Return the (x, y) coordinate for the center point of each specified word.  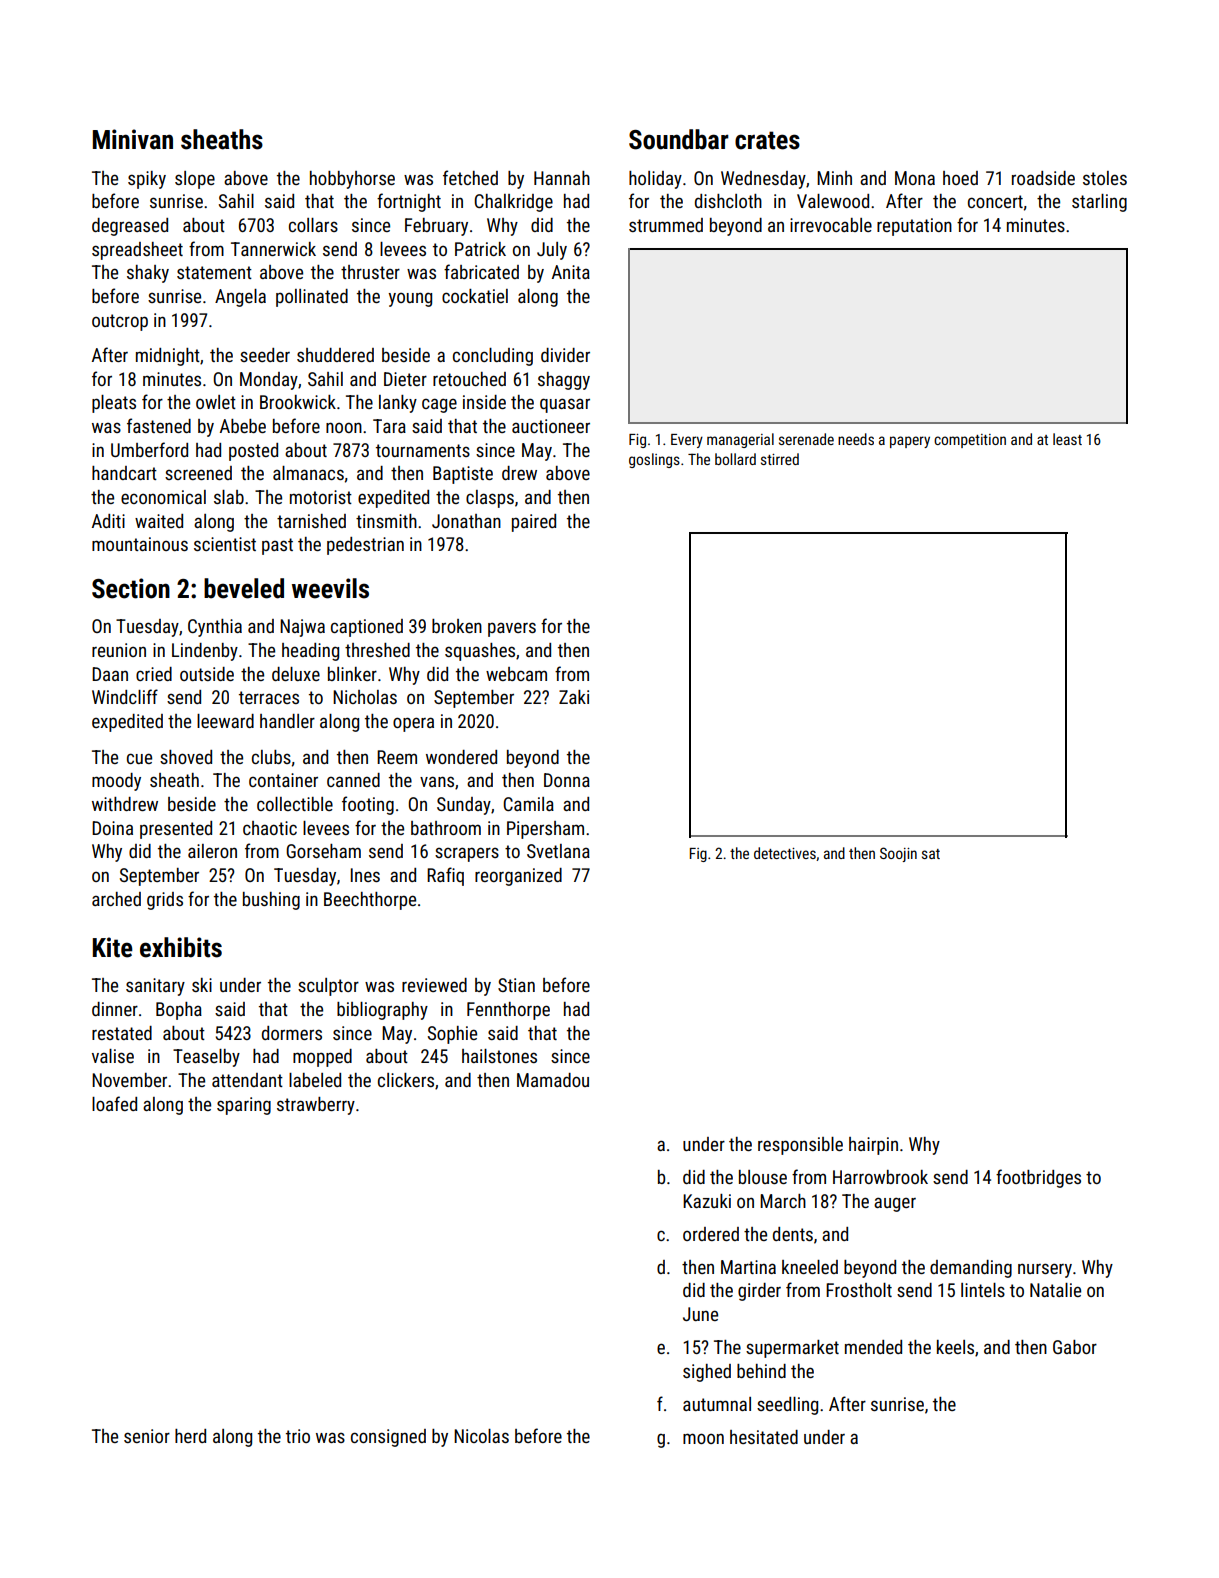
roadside (1043, 178)
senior (147, 1436)
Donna (567, 780)
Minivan (133, 139)
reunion (119, 650)
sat (931, 854)
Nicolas (481, 1436)
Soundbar (679, 139)
